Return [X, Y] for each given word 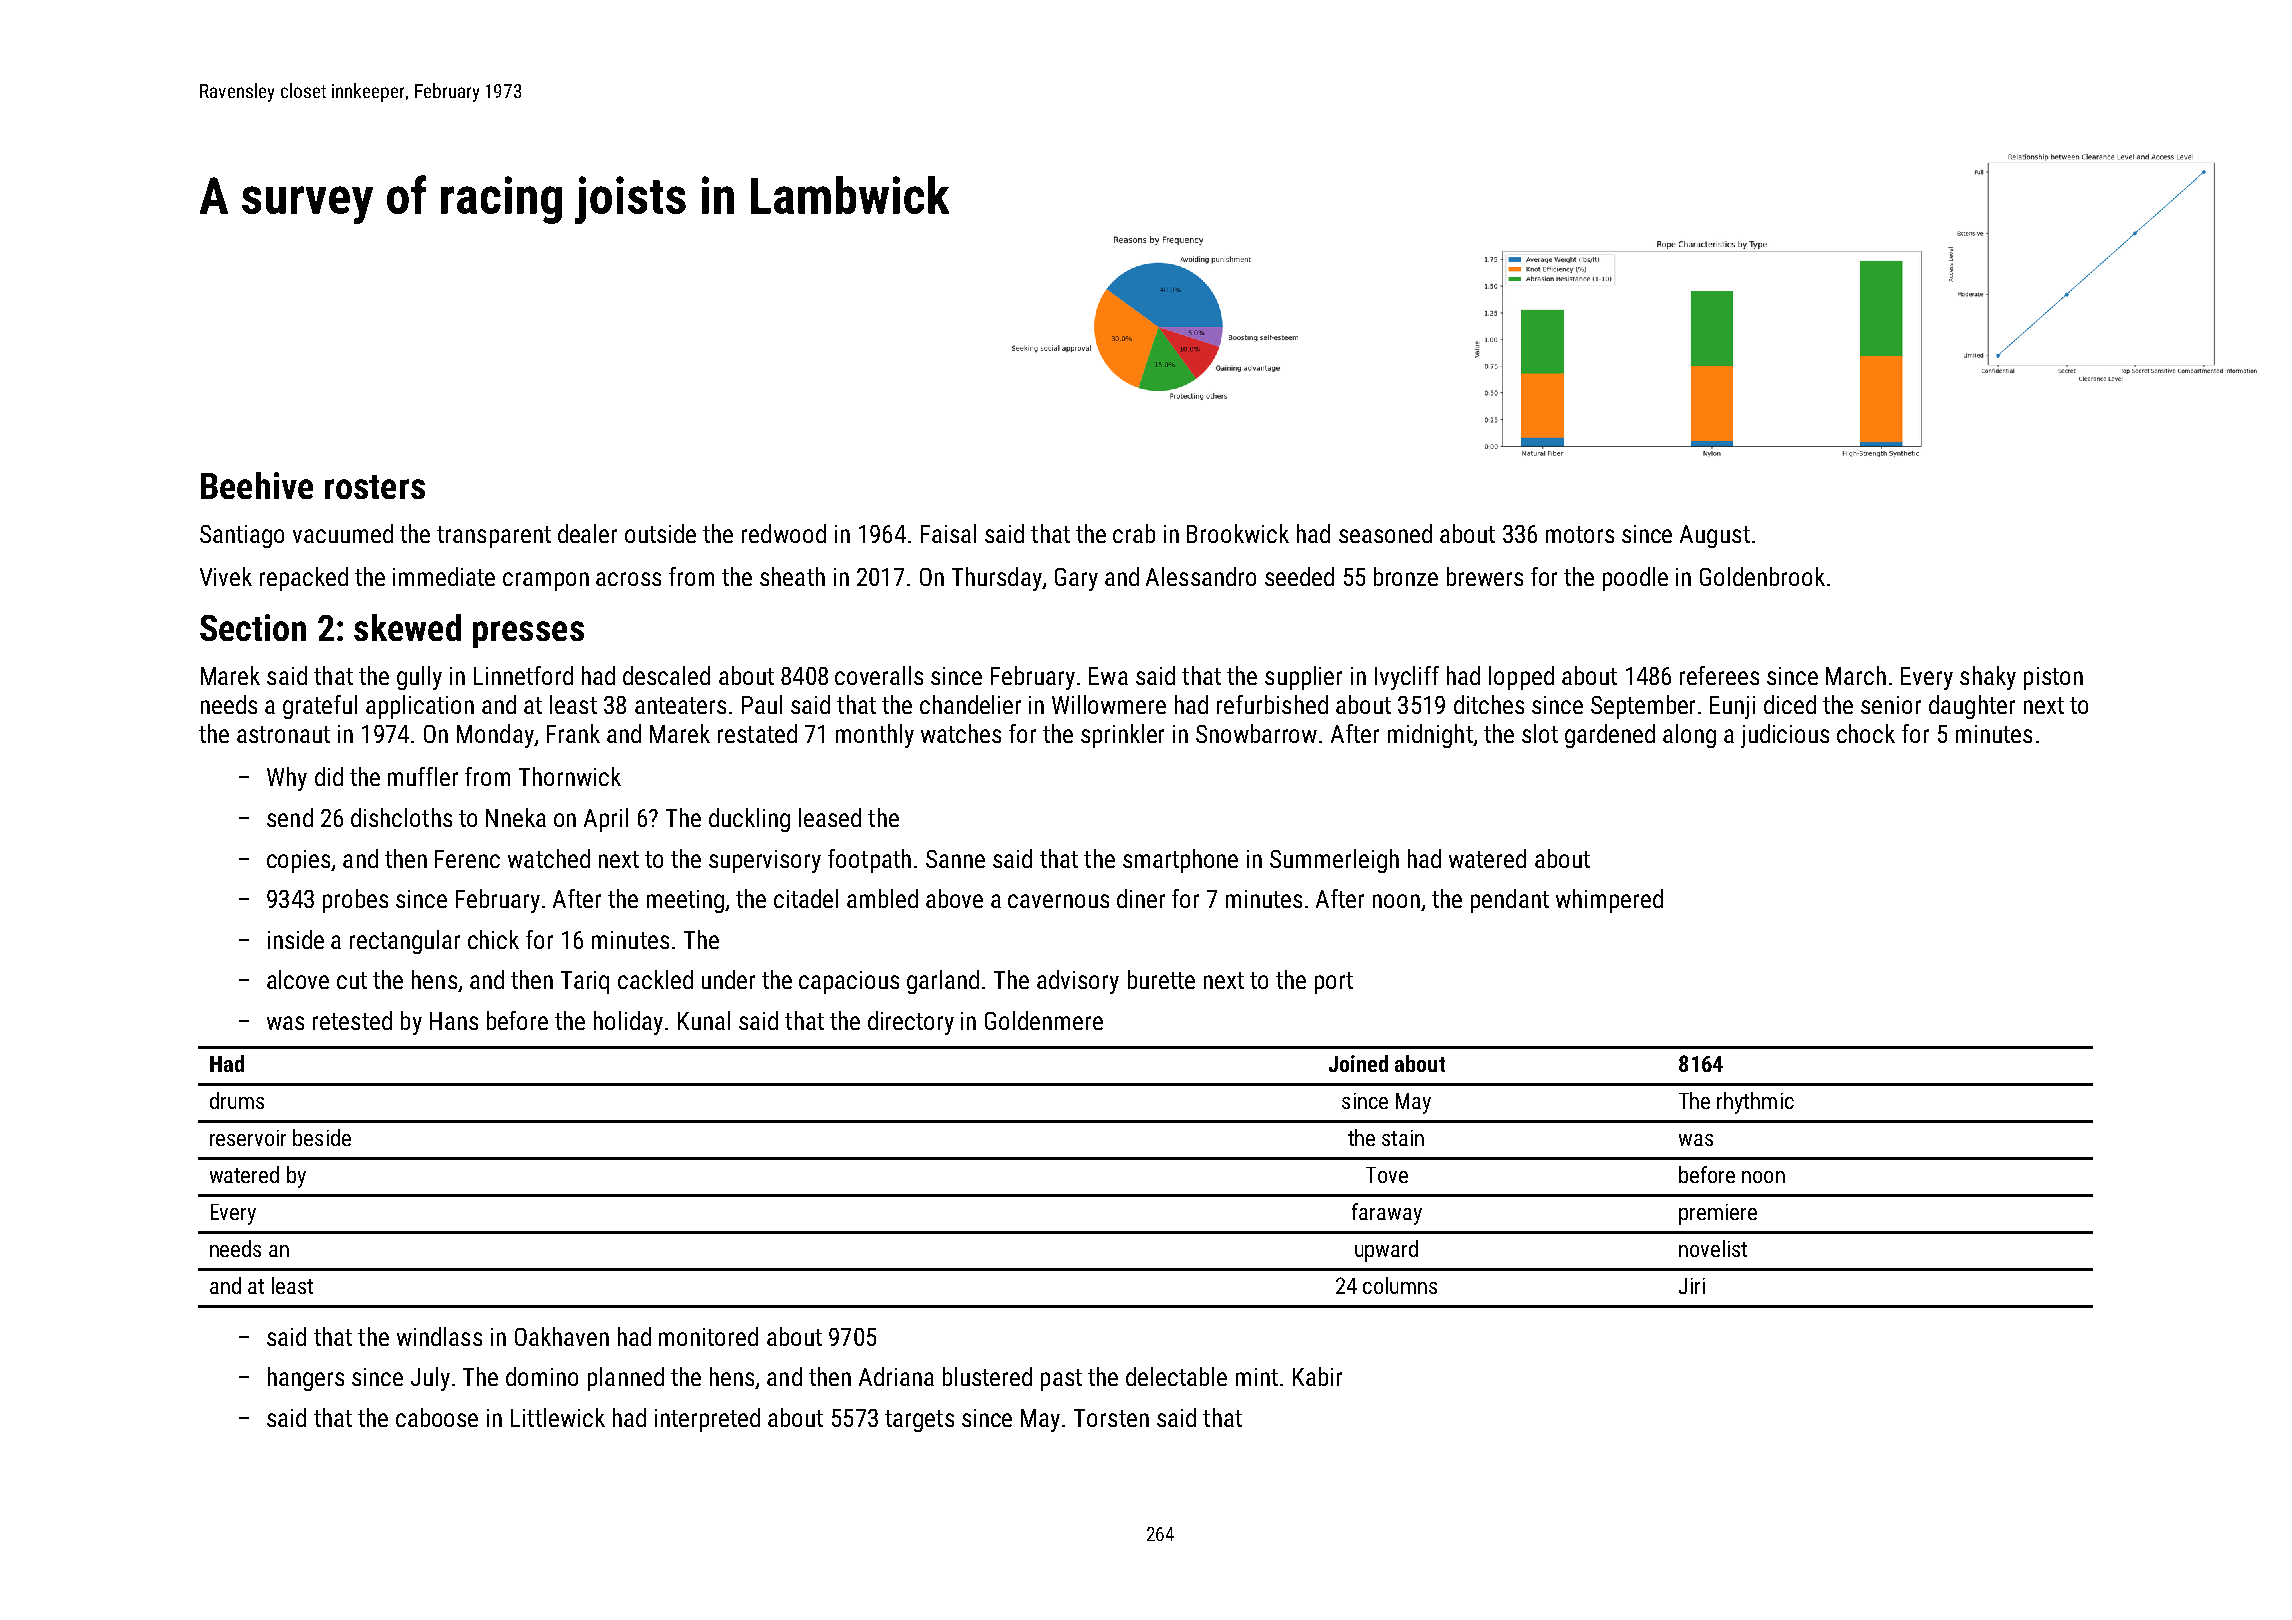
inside [296, 939]
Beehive [257, 485]
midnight [1430, 736]
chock [1866, 733]
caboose [437, 1417]
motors [1580, 534]
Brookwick [1238, 533]
